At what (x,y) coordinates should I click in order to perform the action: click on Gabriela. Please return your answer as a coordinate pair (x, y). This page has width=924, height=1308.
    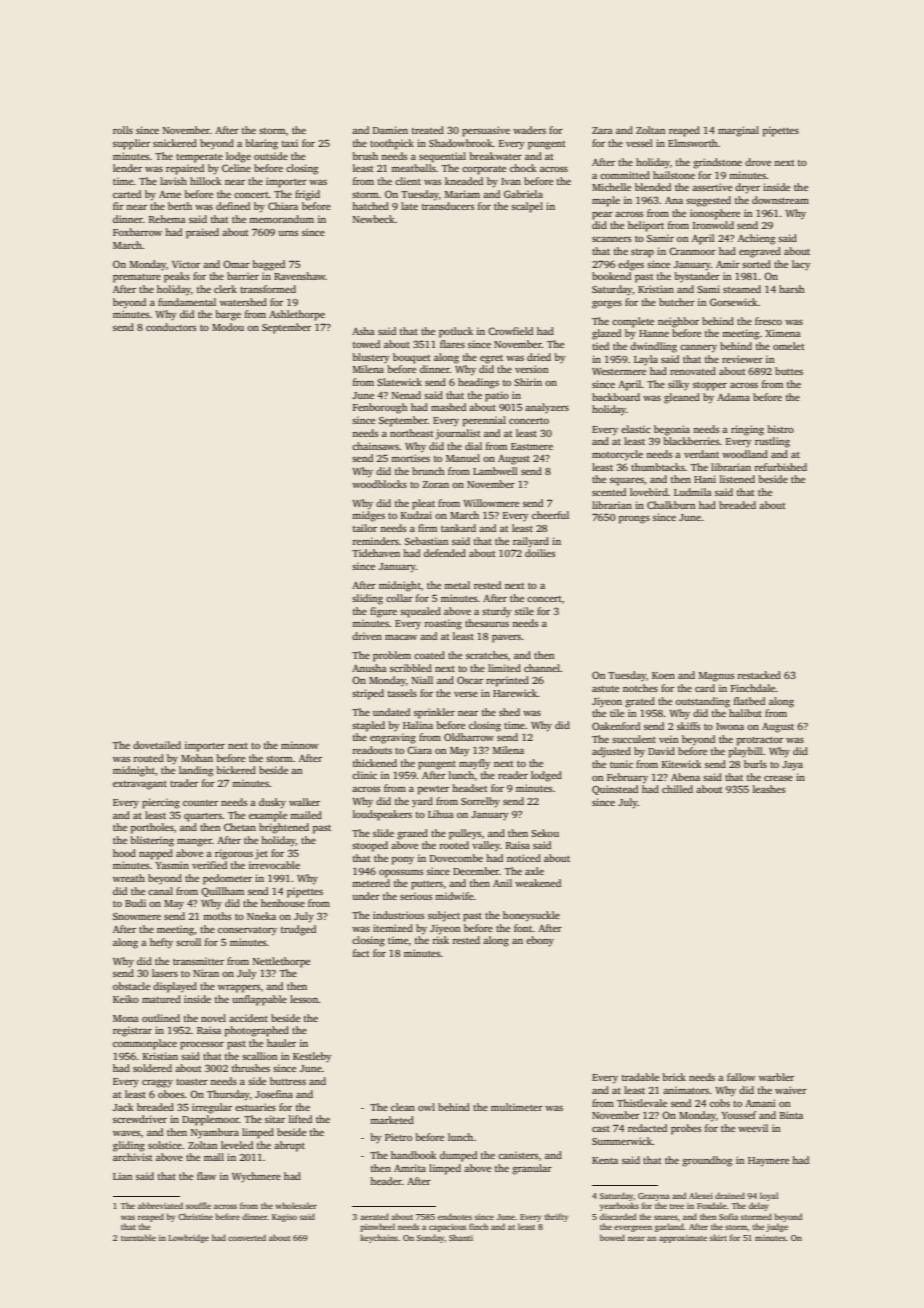
    Looking at the image, I should click on (523, 194).
